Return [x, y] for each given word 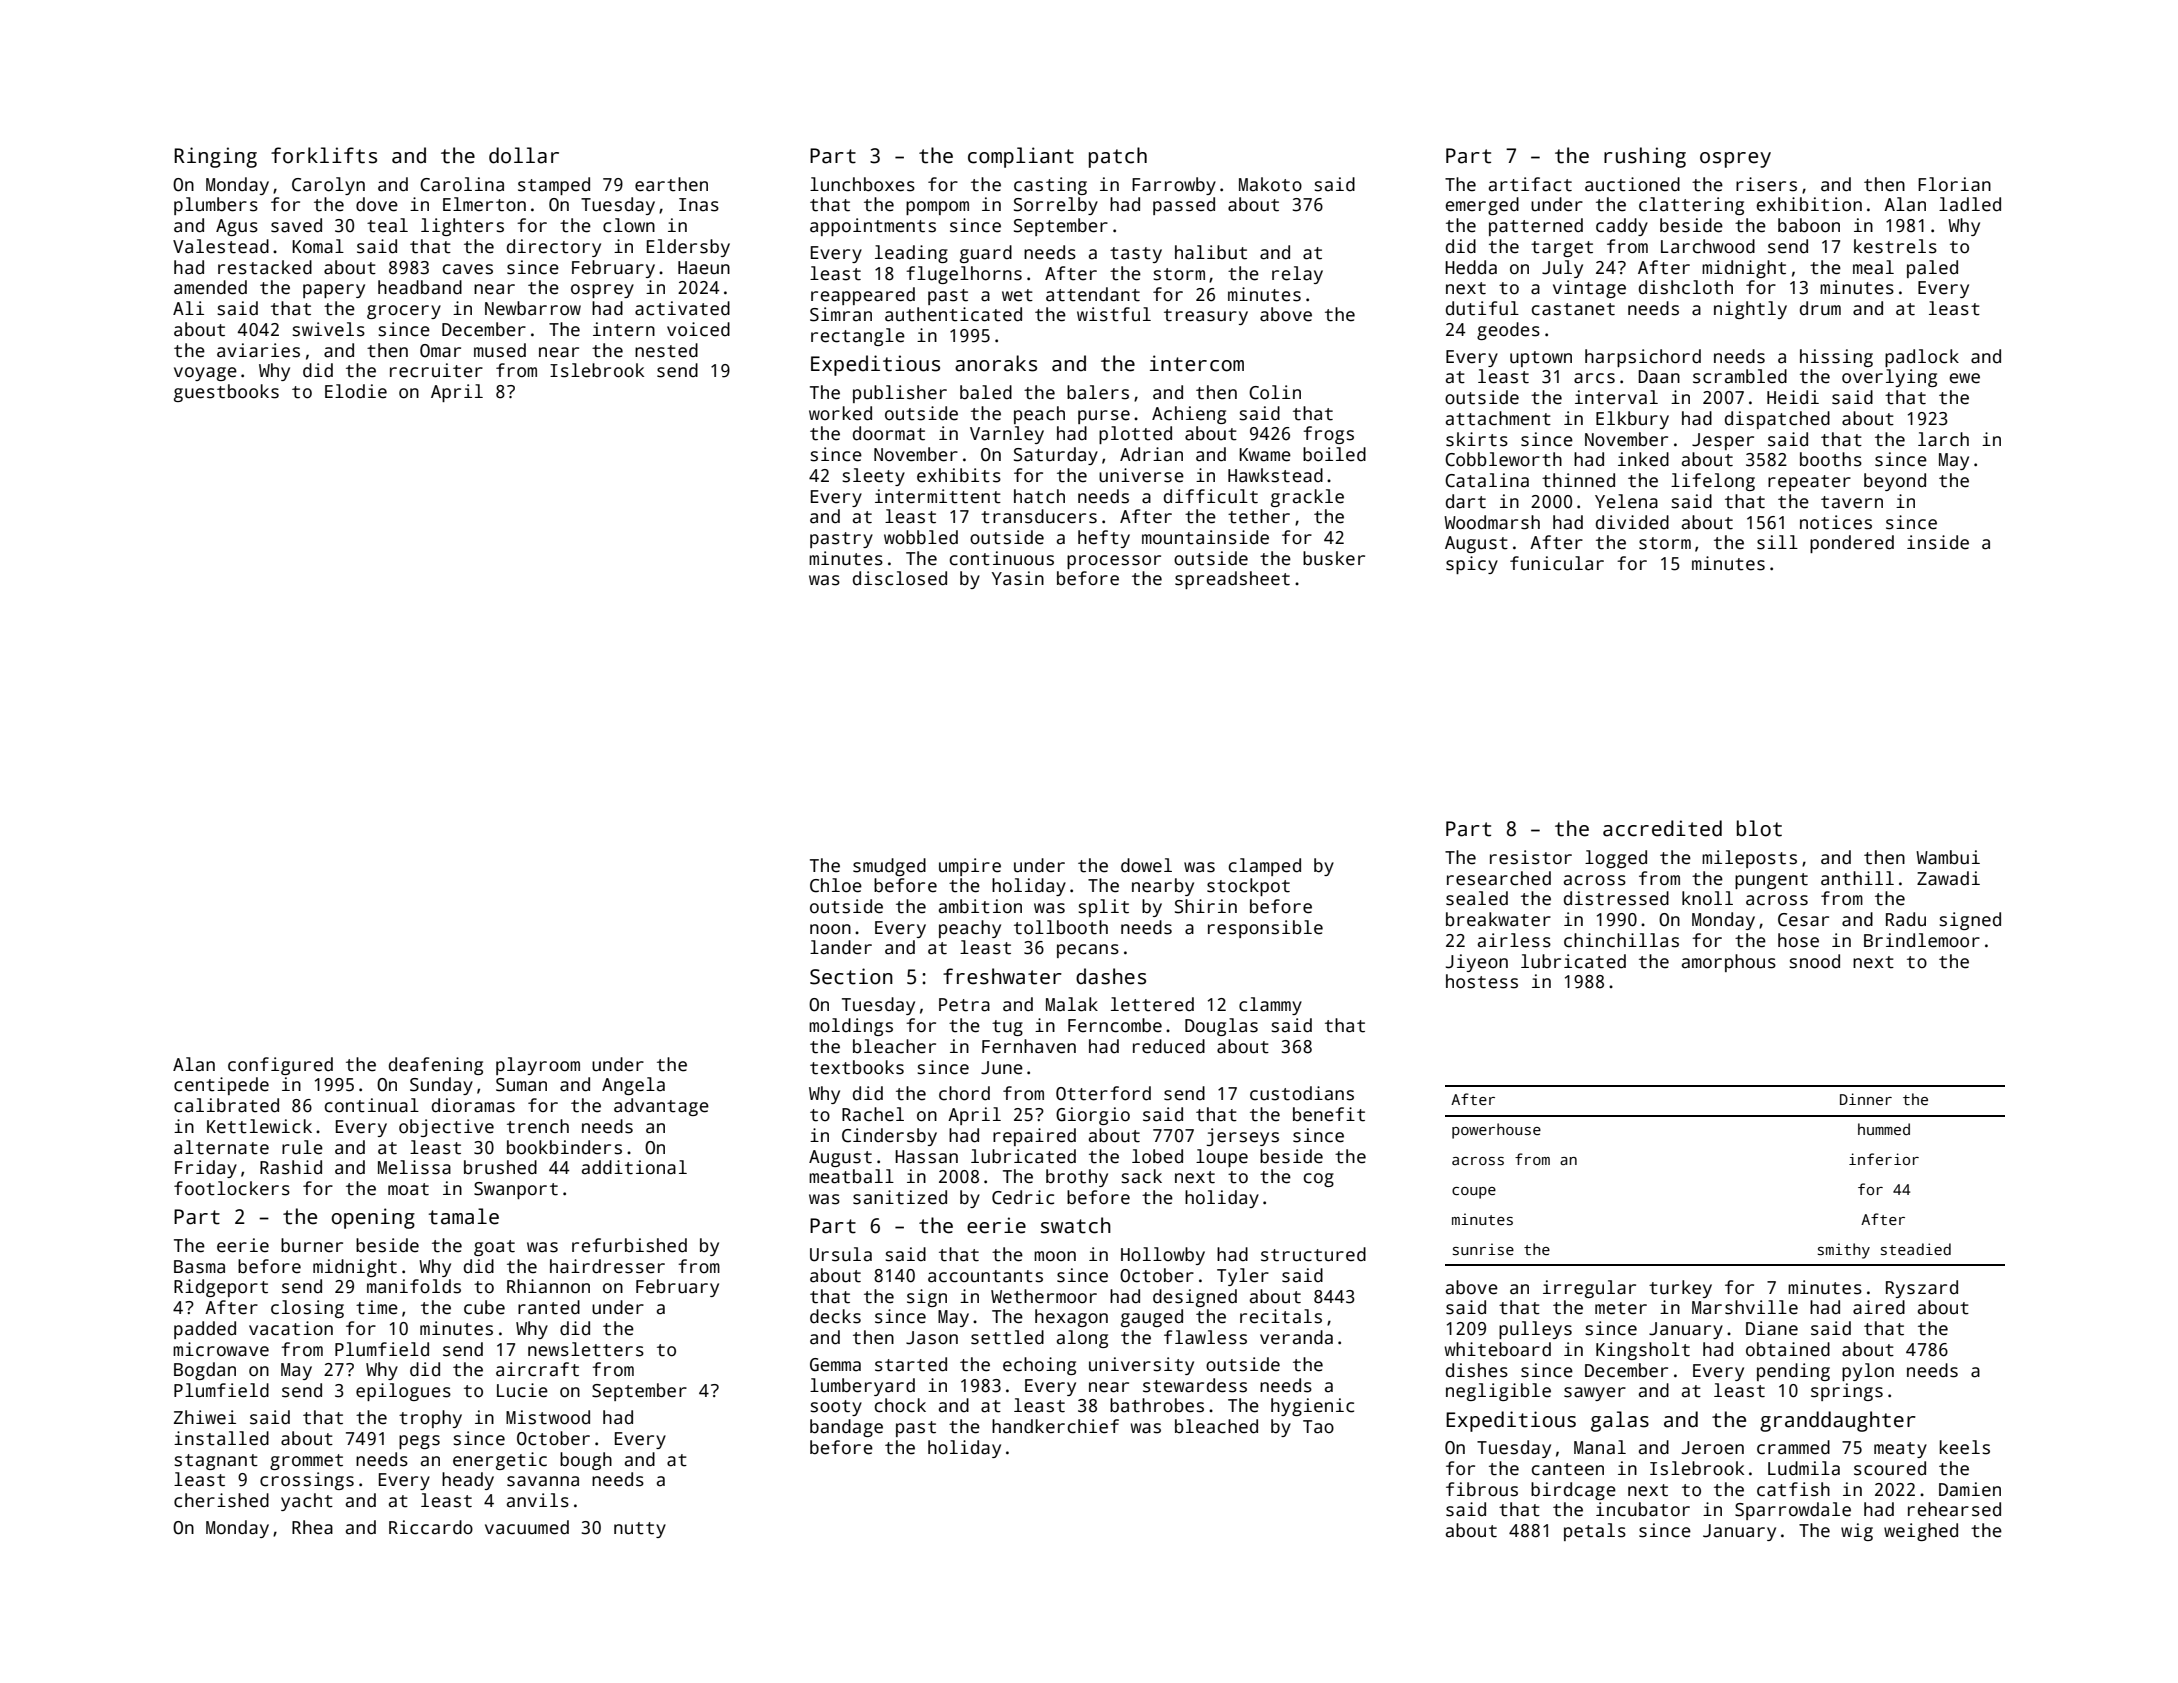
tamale [464, 1216]
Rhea [312, 1527]
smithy [1844, 1251]
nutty [640, 1530]
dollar [524, 155]
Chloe [836, 885]
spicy [1472, 565]
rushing [1645, 157]
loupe [1222, 1158]
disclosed [900, 578]
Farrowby [1174, 186]
